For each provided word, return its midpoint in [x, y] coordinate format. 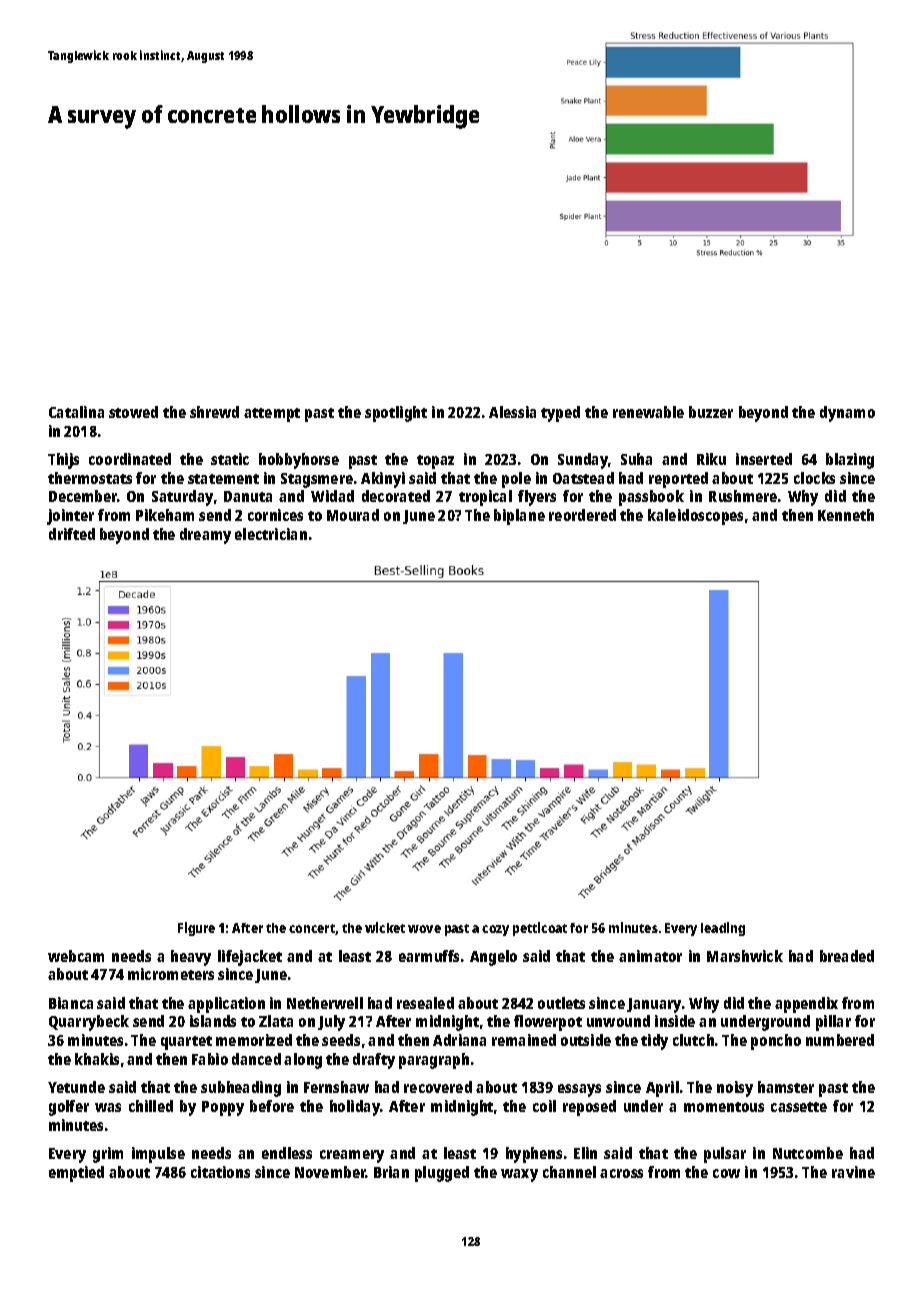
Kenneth [846, 515]
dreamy [205, 536]
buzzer [711, 412]
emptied [76, 1174]
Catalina [76, 412]
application [226, 1005]
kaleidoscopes [695, 517]
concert [312, 929]
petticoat [540, 929]
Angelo [493, 958]
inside [675, 1021]
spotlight [396, 414]
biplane [519, 517]
